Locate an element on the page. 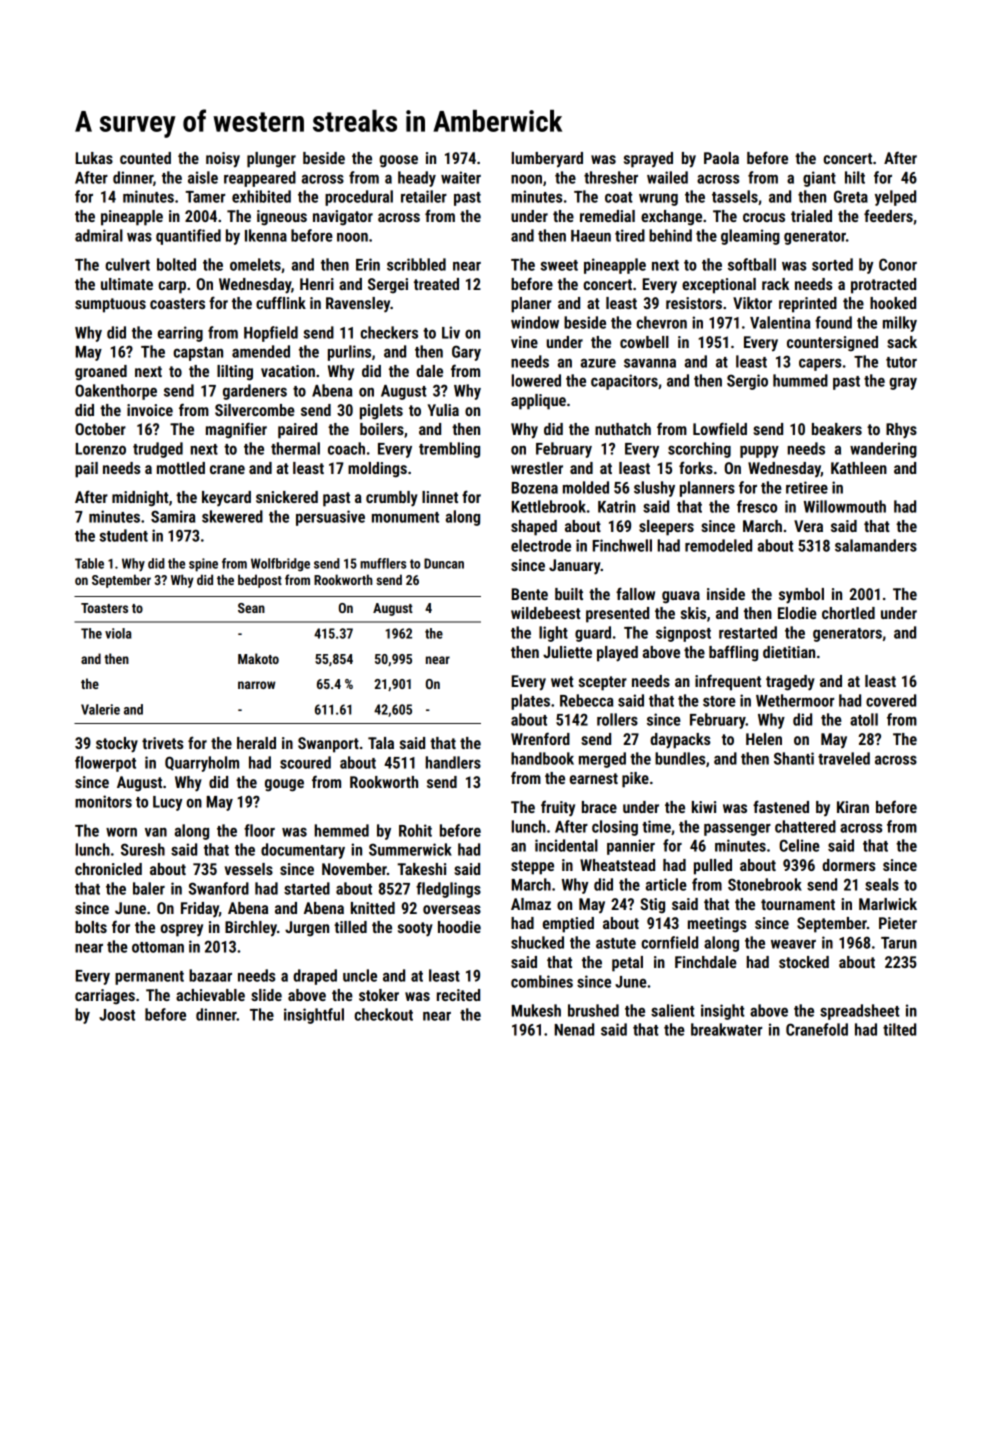 The width and height of the image is (992, 1436). waiter is located at coordinates (461, 177).
